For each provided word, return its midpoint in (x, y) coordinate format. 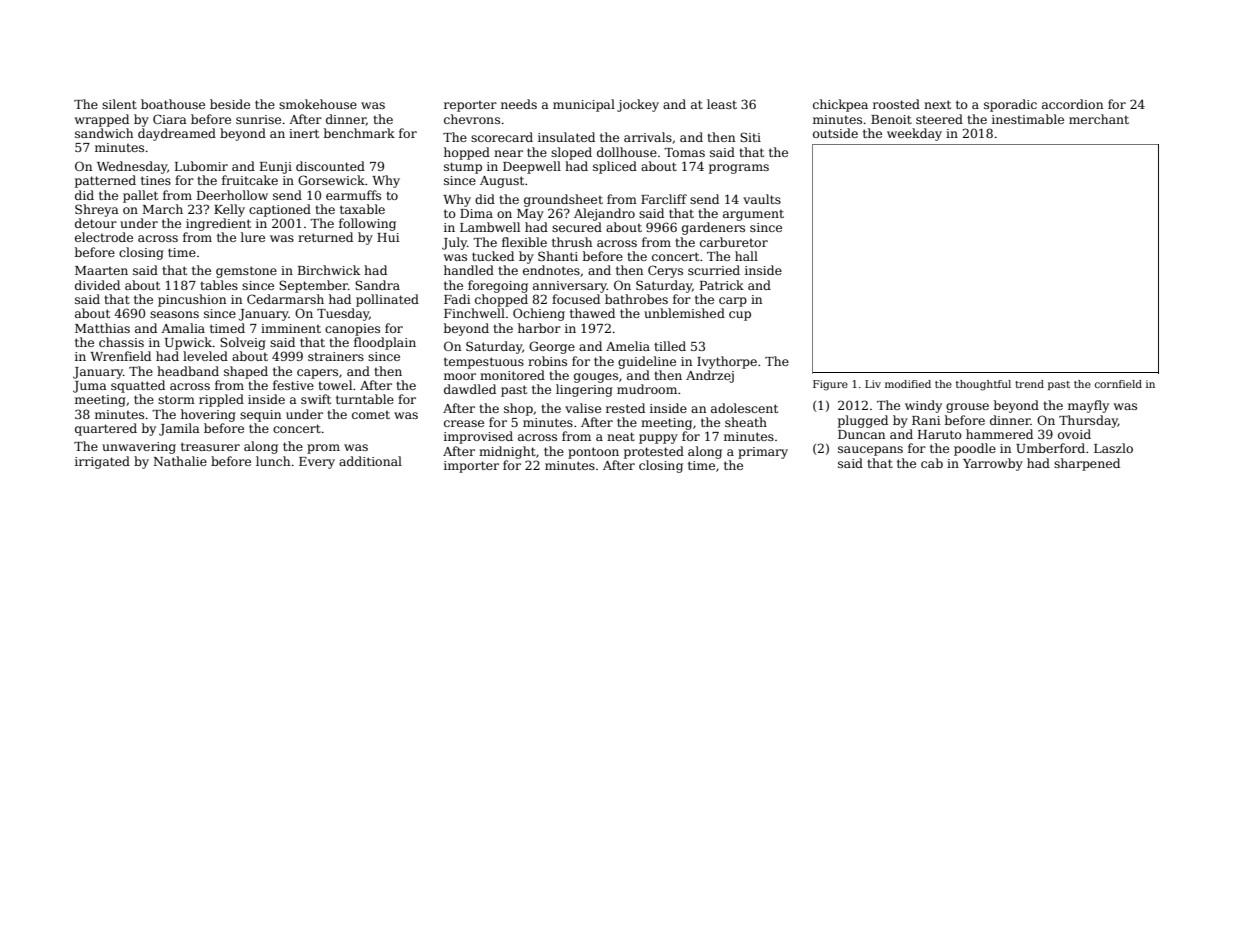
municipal (584, 105)
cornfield (1118, 384)
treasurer (210, 446)
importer (471, 467)
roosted (896, 104)
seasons (174, 314)
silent (119, 104)
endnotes (551, 270)
